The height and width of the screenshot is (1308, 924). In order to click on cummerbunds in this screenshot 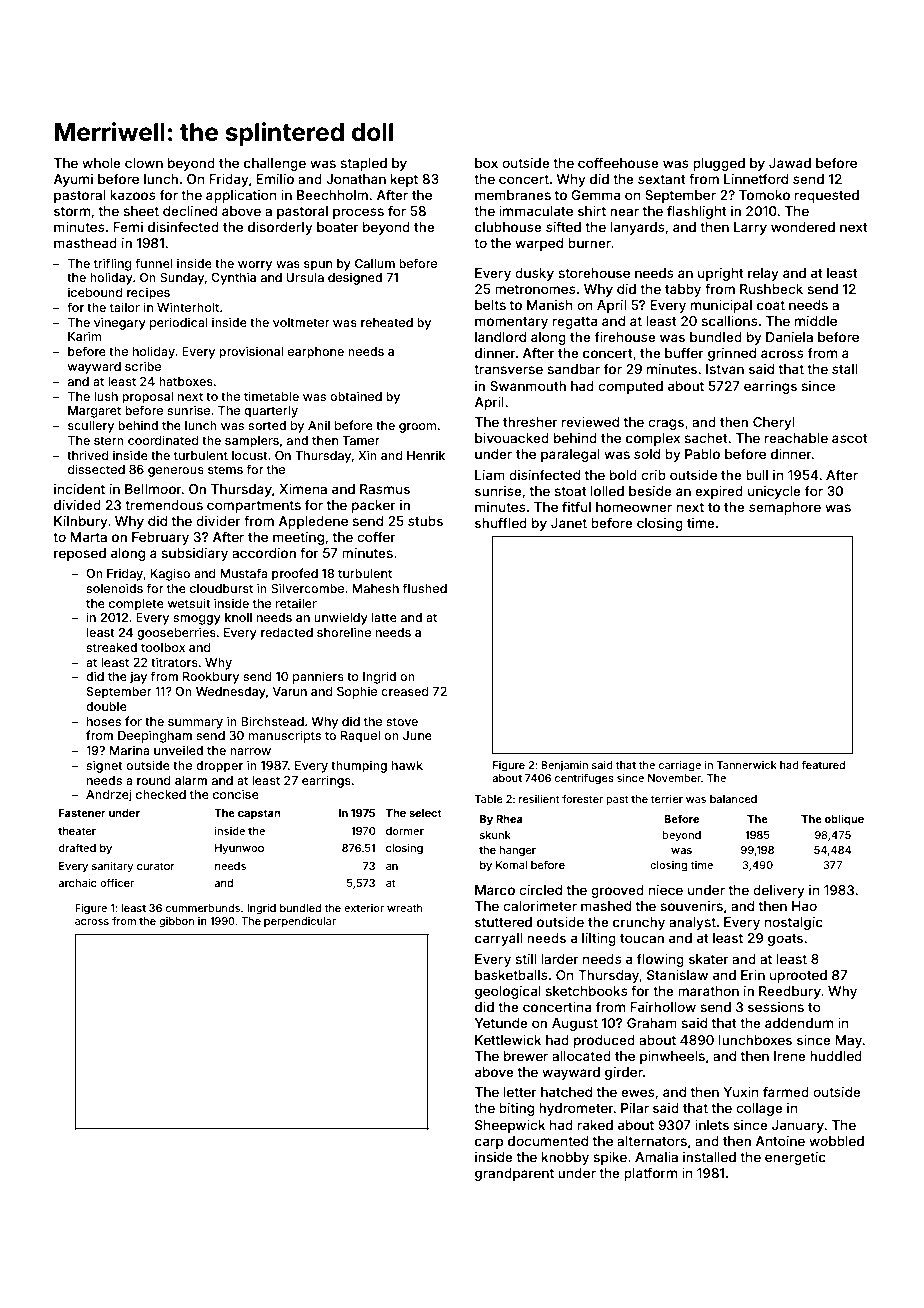, I will do `click(203, 908)`.
